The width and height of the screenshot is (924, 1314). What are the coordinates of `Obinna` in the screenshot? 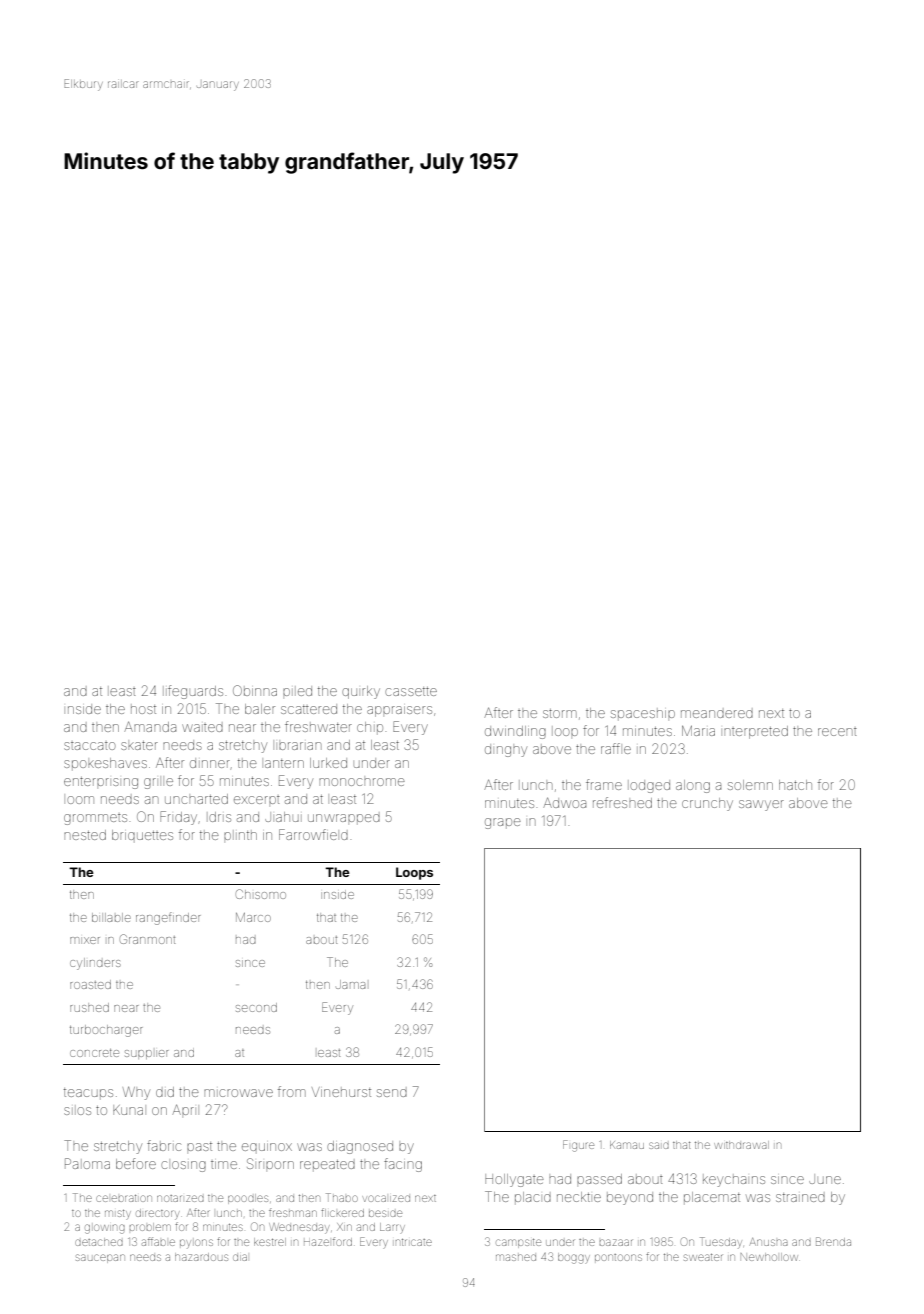 It's located at (255, 690).
